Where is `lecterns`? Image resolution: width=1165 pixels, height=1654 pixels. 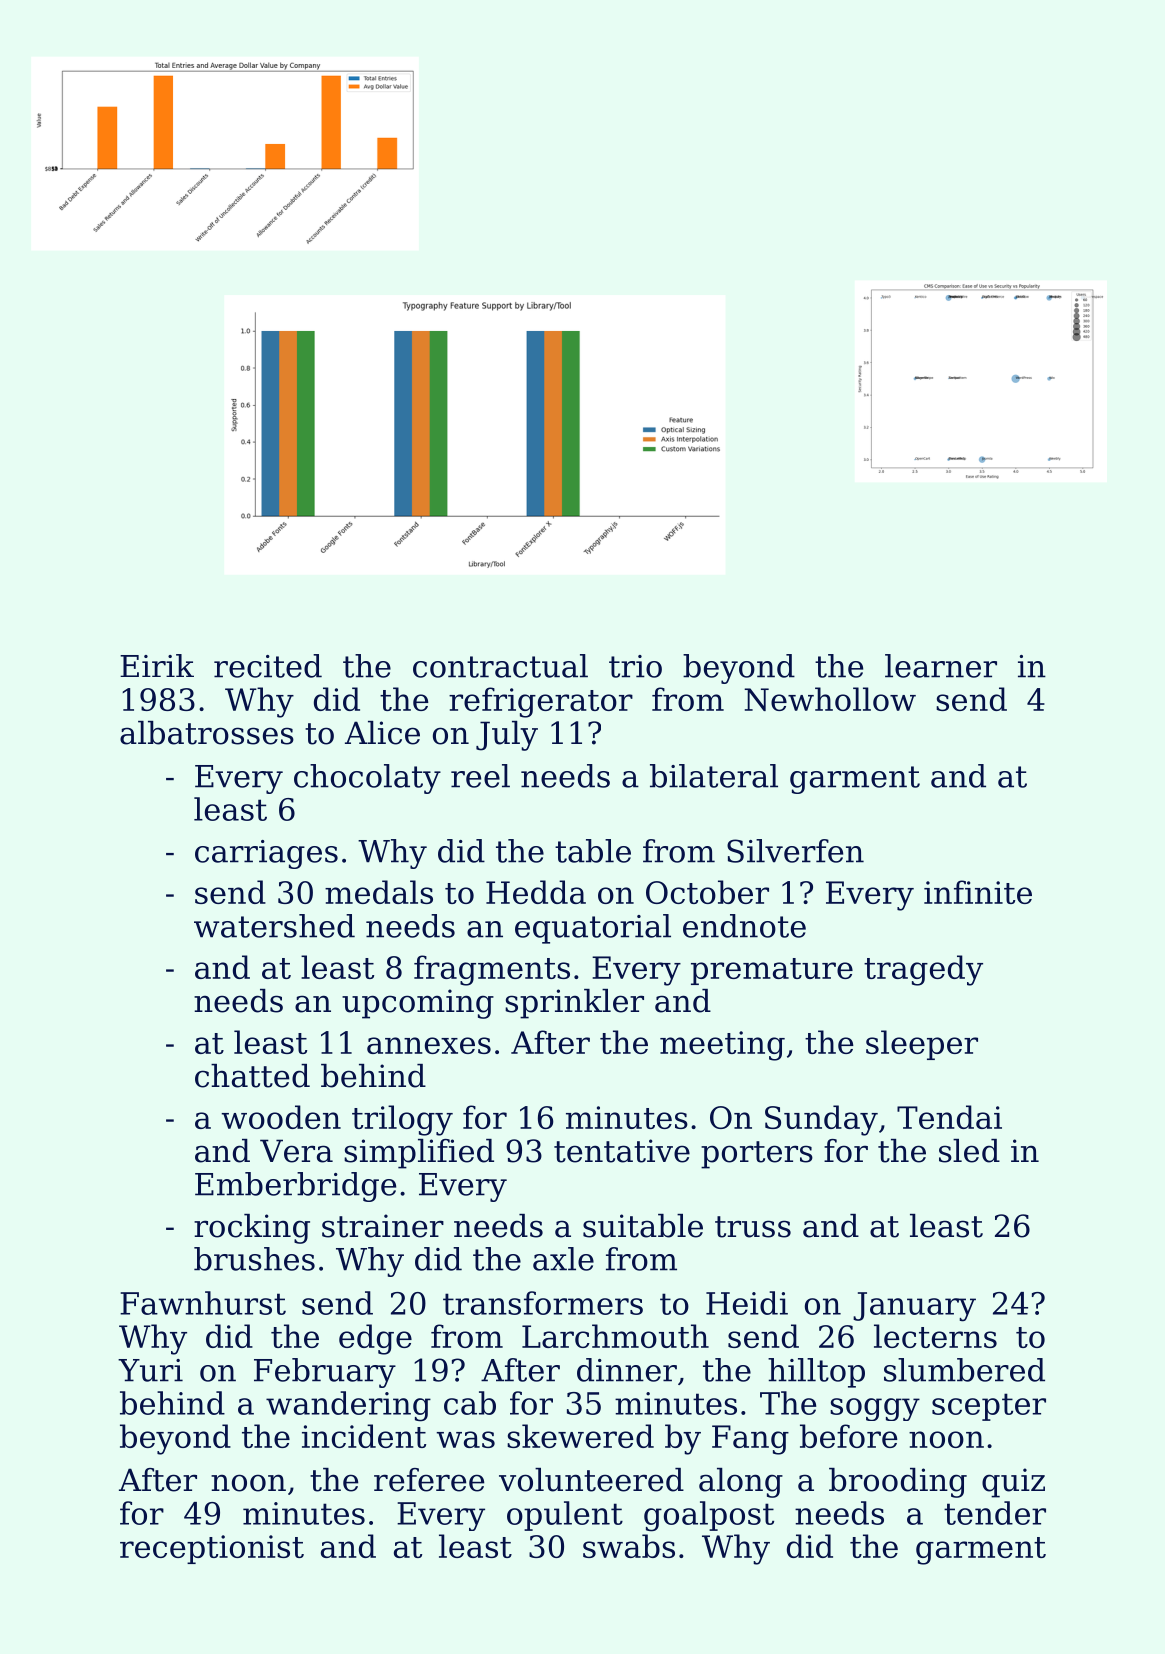 lecterns is located at coordinates (935, 1336).
